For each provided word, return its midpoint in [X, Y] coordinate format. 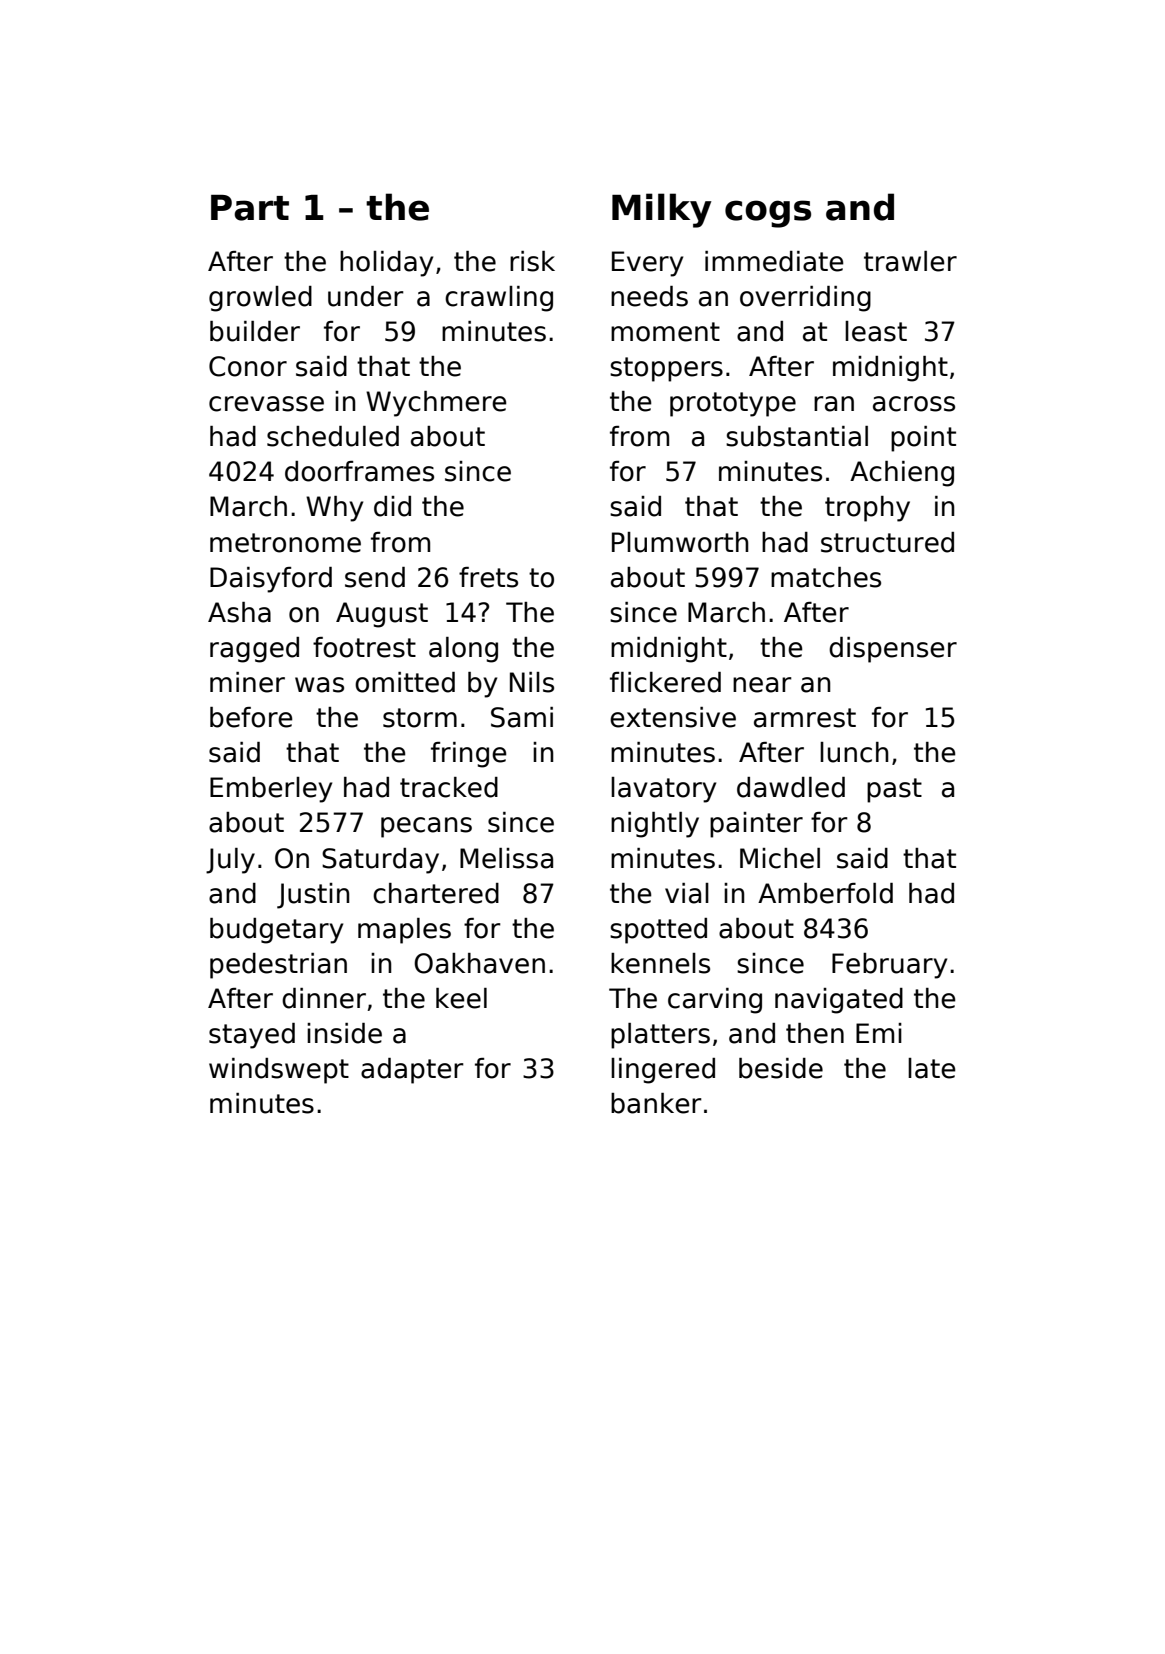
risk [532, 261]
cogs [768, 214]
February [889, 966]
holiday [386, 264]
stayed [252, 1036]
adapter [412, 1071]
